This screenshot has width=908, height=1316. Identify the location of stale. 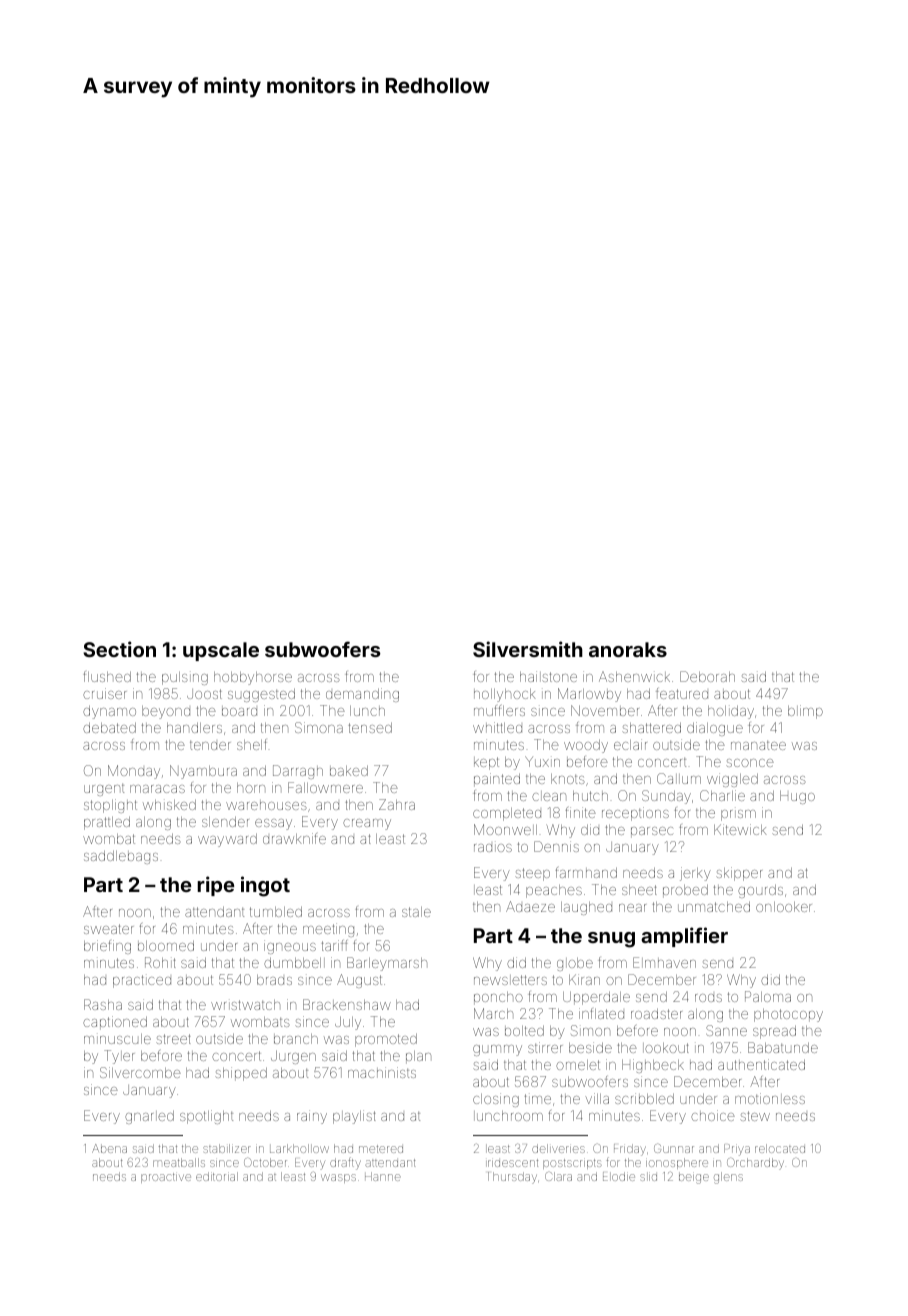
(416, 912).
